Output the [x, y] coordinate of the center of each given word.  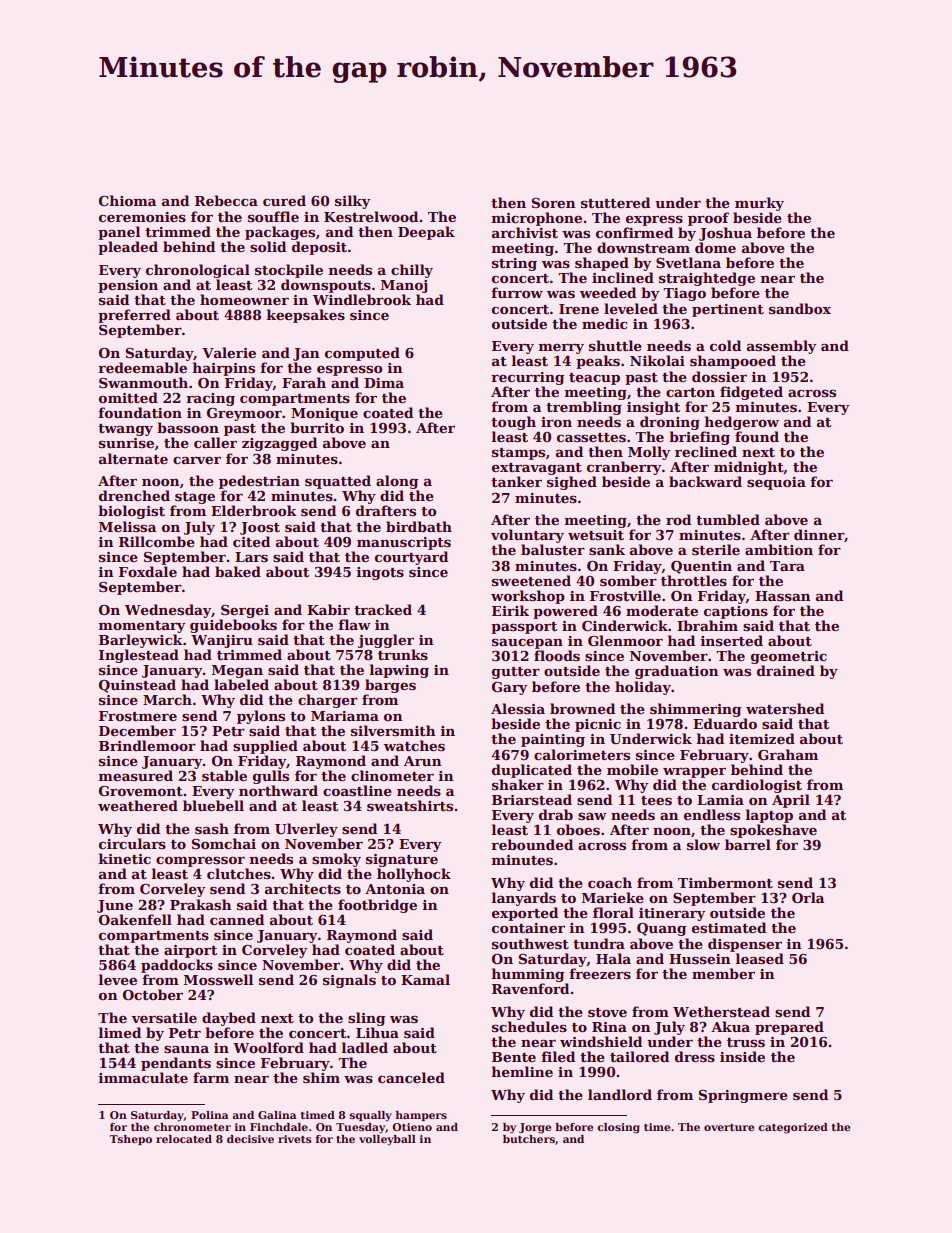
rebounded [532, 844]
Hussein [699, 959]
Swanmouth [143, 382]
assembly [781, 347]
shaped [602, 264]
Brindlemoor [147, 745]
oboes [578, 829]
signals [349, 981]
